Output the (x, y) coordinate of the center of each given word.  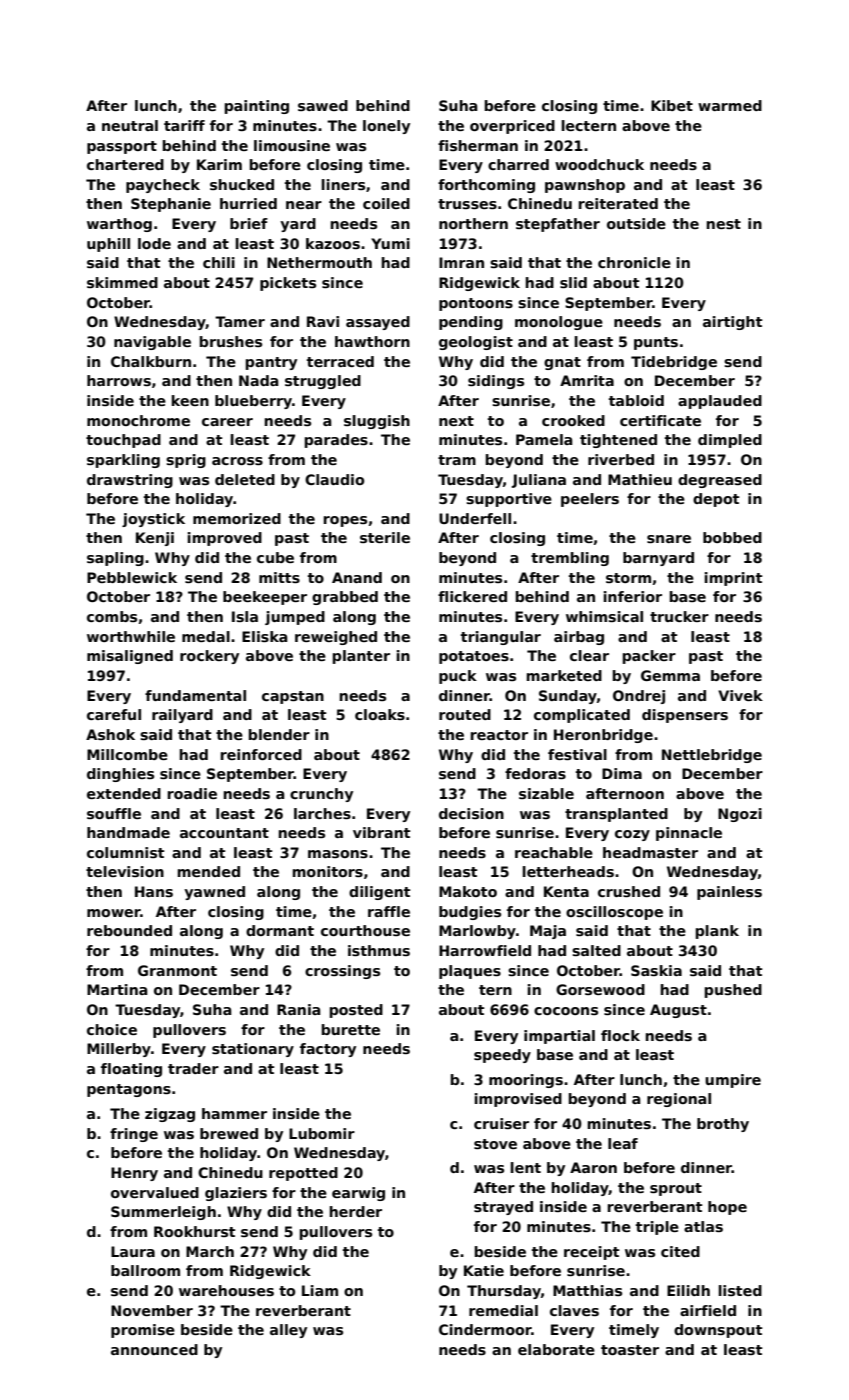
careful (114, 714)
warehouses (226, 1290)
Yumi (390, 243)
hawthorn (372, 341)
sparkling (123, 461)
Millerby (119, 1050)
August (678, 1011)
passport (122, 147)
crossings (342, 972)
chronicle (634, 262)
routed (465, 714)
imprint (733, 579)
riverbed (621, 459)
